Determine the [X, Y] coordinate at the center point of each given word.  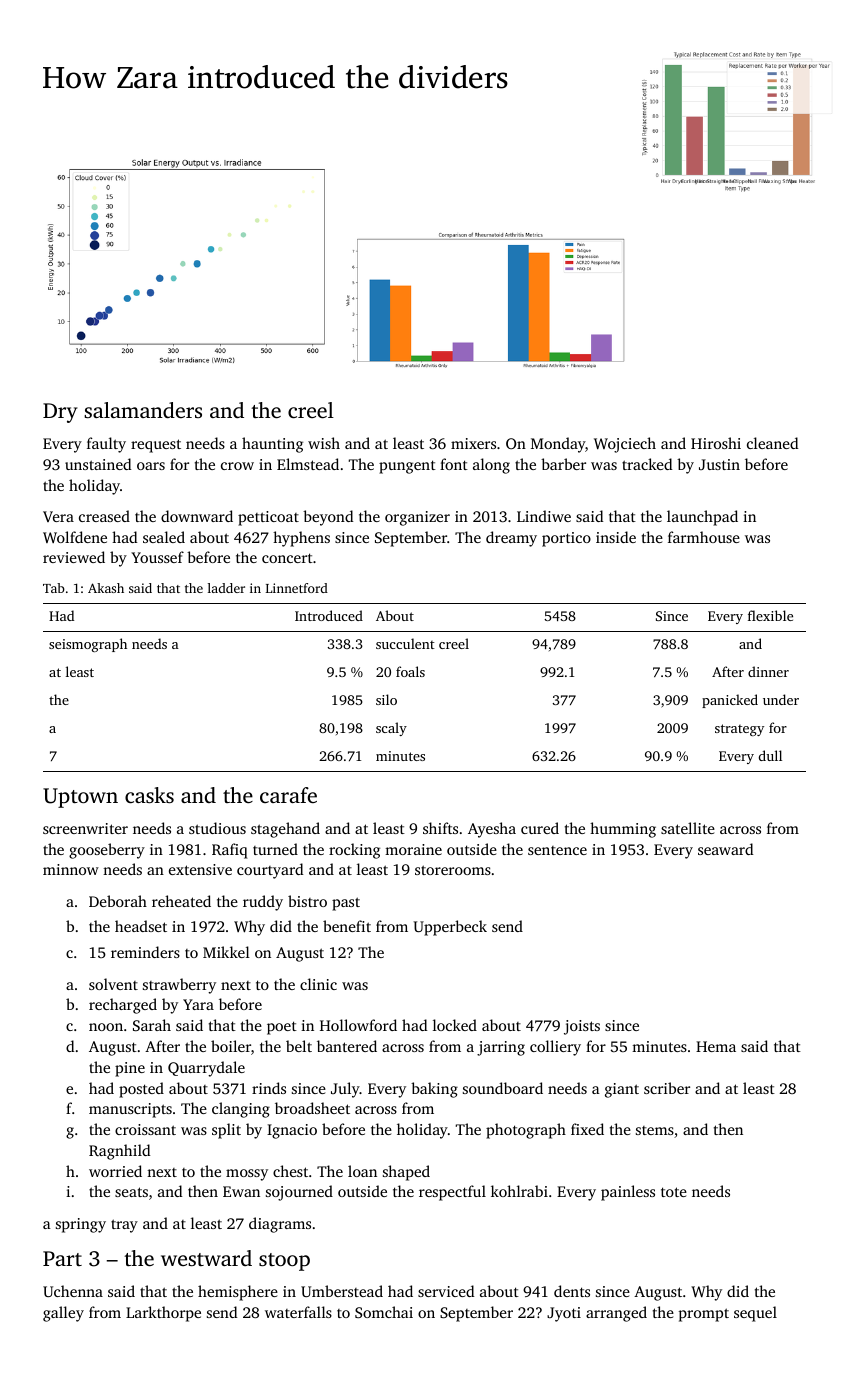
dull [770, 755]
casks [149, 795]
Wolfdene [75, 537]
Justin [719, 464]
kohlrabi [519, 1191]
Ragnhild [119, 1152]
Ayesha [492, 830]
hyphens [301, 539]
